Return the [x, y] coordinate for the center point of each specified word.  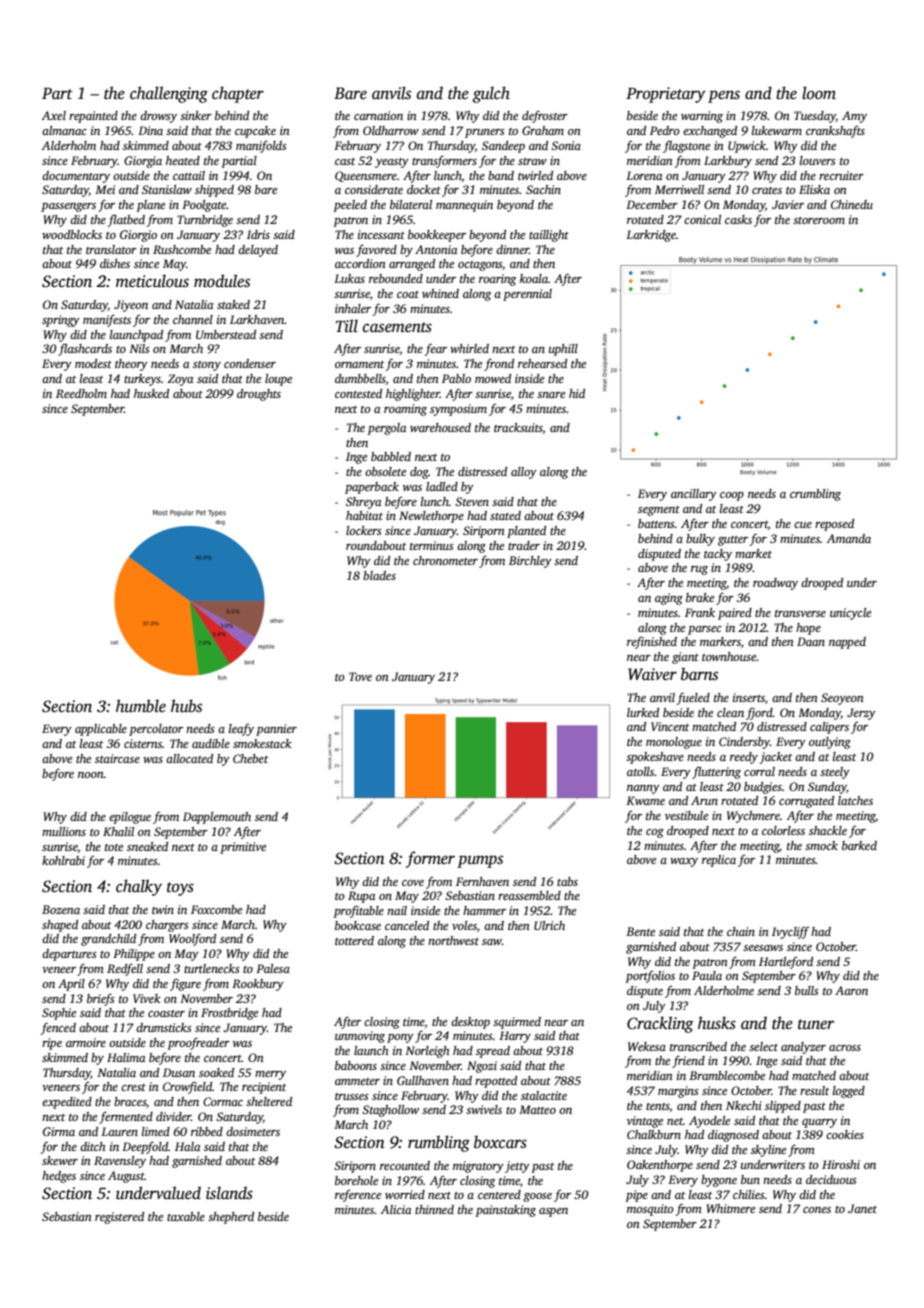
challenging [169, 94]
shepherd [231, 1218]
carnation [378, 115]
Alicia [396, 1209]
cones [817, 1210]
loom [819, 92]
